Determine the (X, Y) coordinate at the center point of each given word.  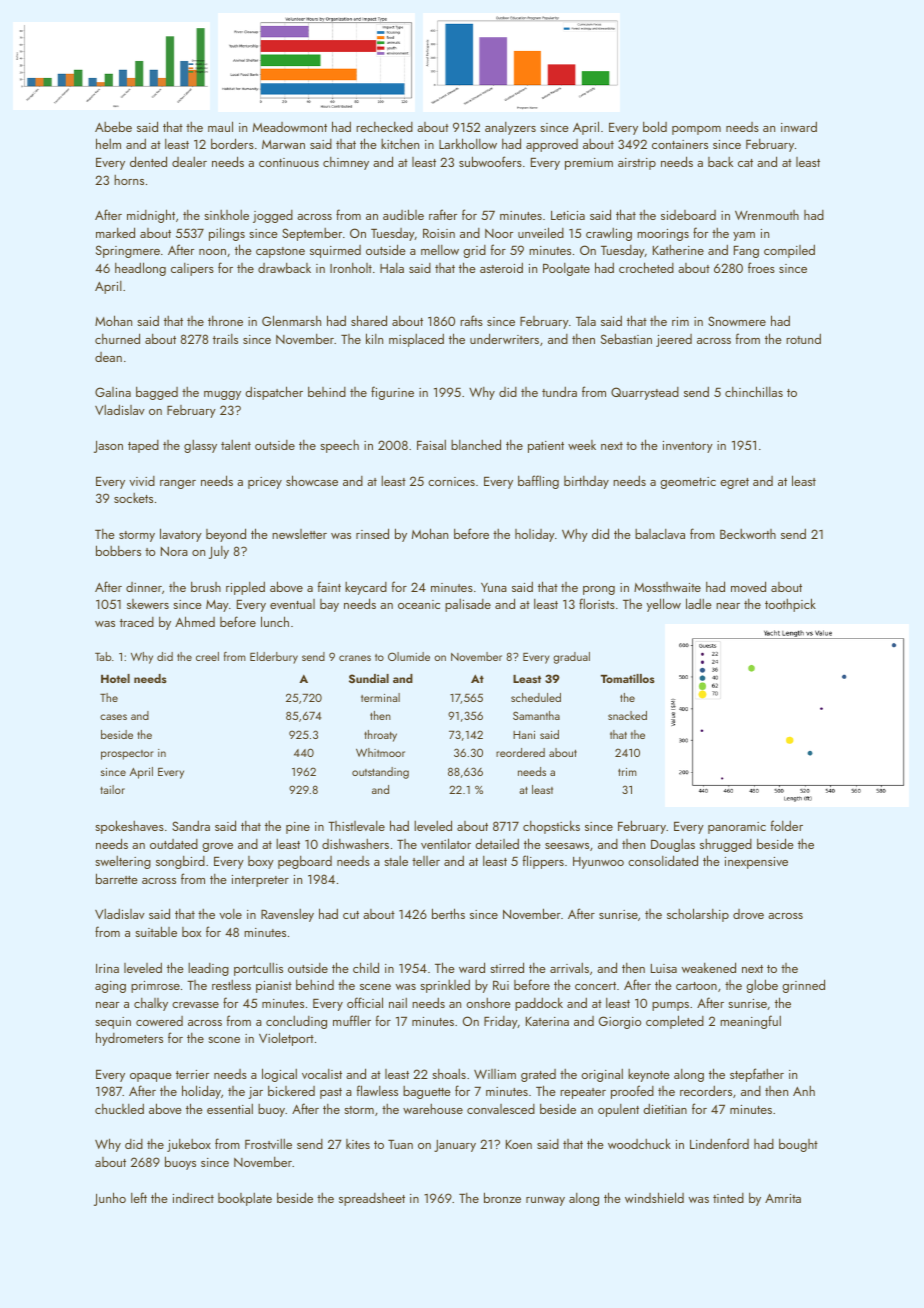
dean (108, 357)
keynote (649, 1075)
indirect (193, 1198)
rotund (803, 338)
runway (545, 1201)
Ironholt (351, 268)
